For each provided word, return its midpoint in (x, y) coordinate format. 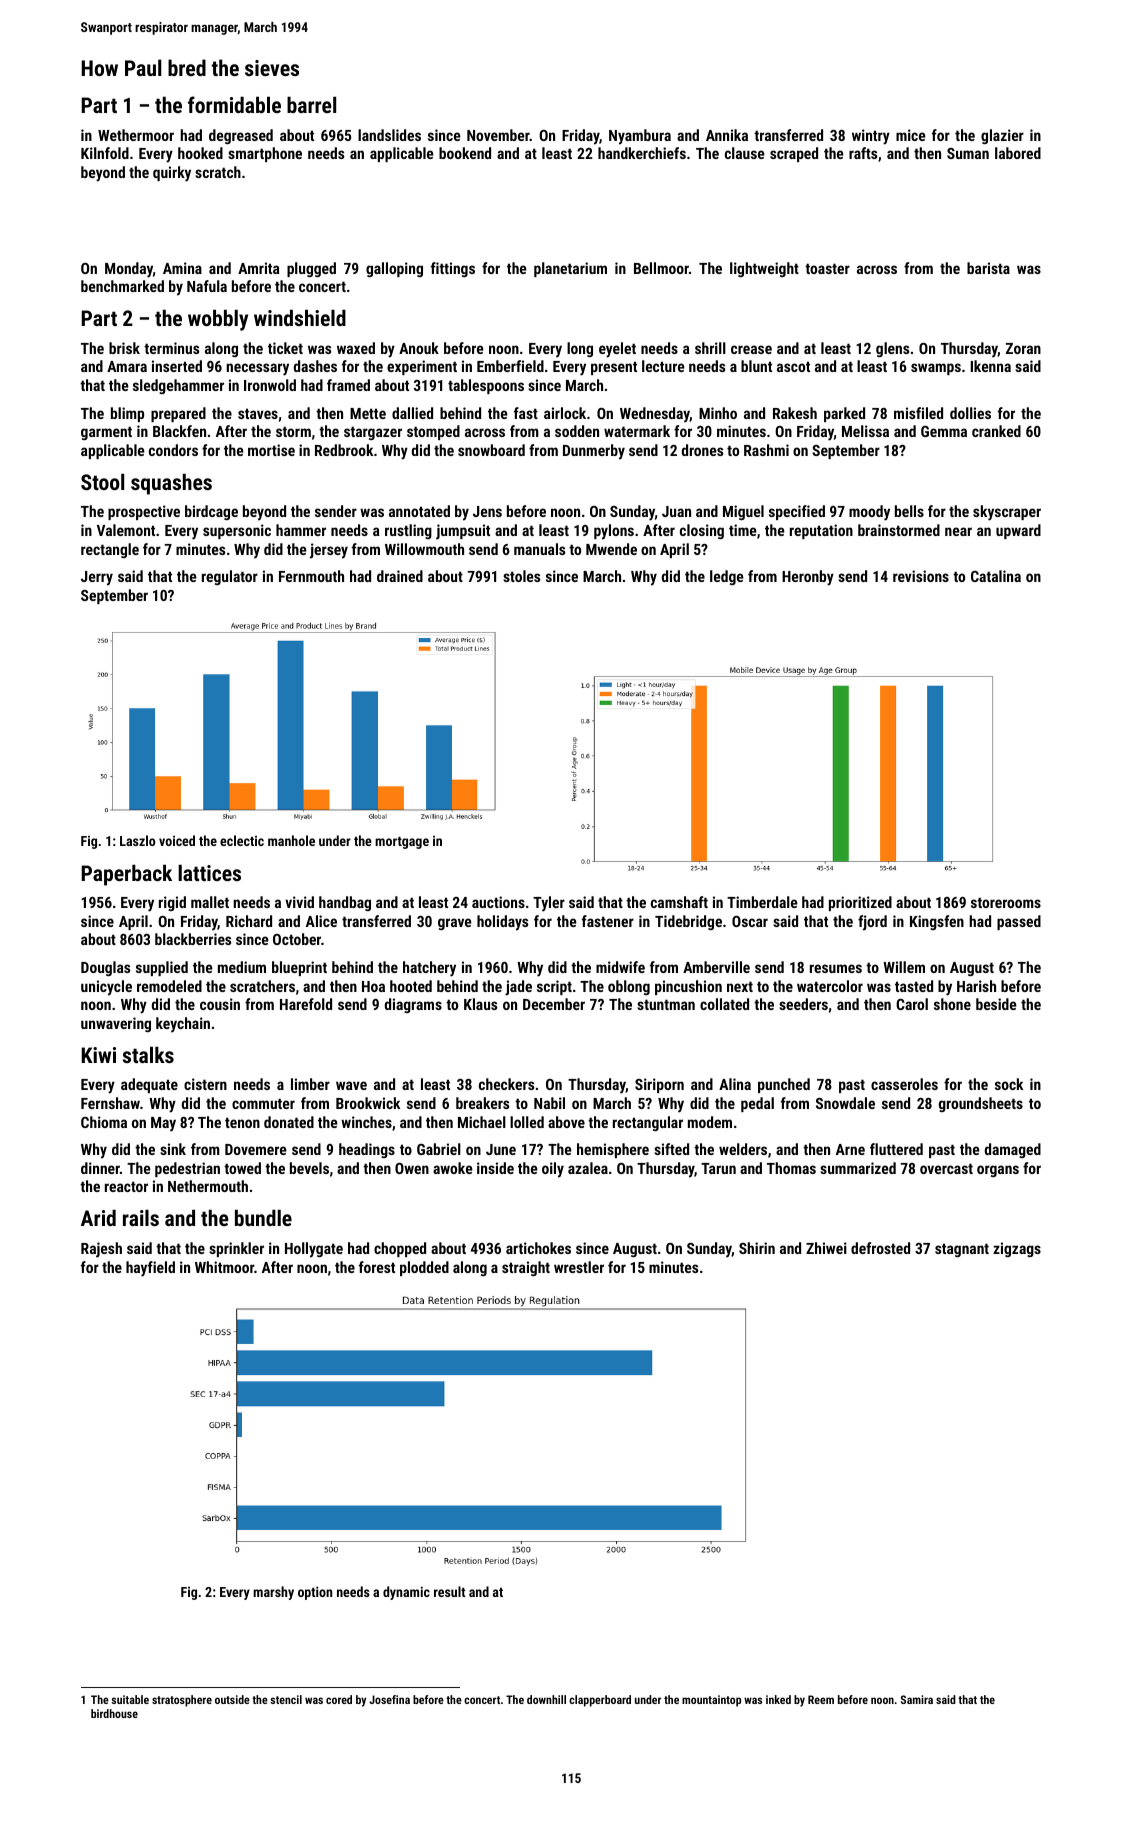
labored (1018, 153)
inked (778, 1699)
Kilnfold (105, 153)
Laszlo (137, 840)
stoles (521, 576)
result (449, 1591)
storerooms (1006, 902)
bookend (465, 153)
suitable (130, 1699)
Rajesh (101, 1250)
